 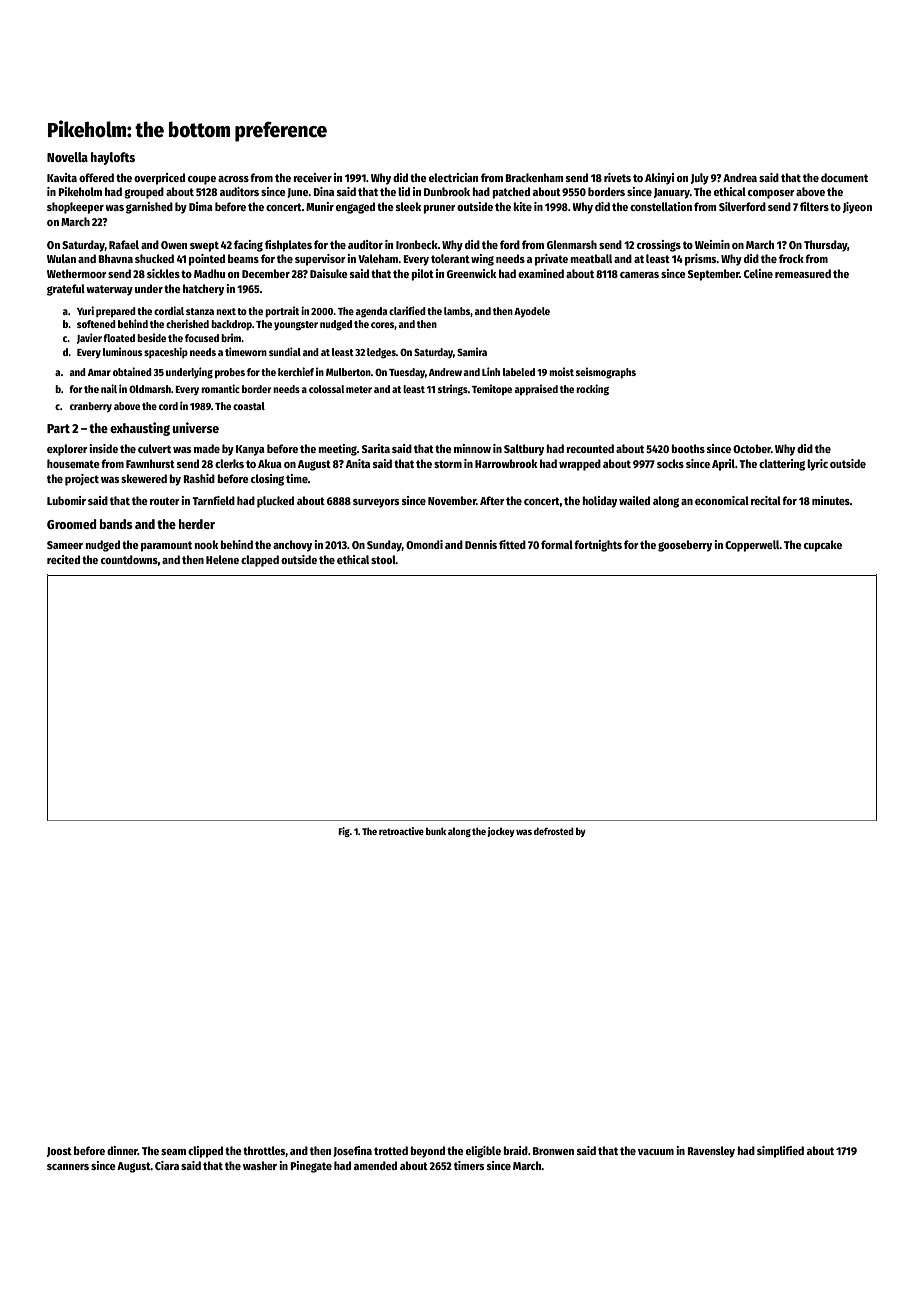 I want to click on composer, so click(x=771, y=194).
